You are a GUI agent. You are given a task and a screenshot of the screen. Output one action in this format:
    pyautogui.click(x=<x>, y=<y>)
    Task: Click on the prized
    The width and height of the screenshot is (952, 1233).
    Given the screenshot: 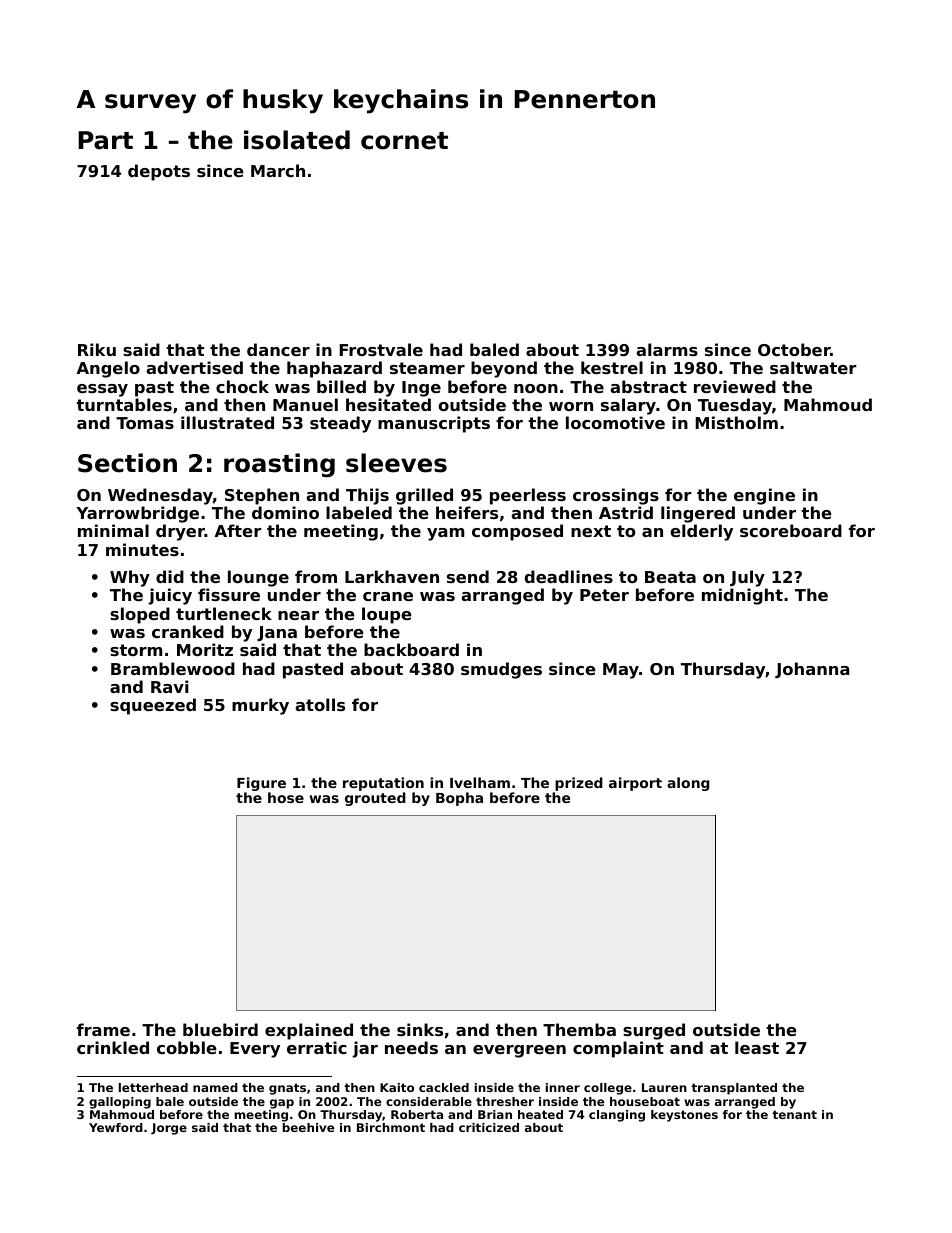 What is the action you would take?
    pyautogui.click(x=579, y=784)
